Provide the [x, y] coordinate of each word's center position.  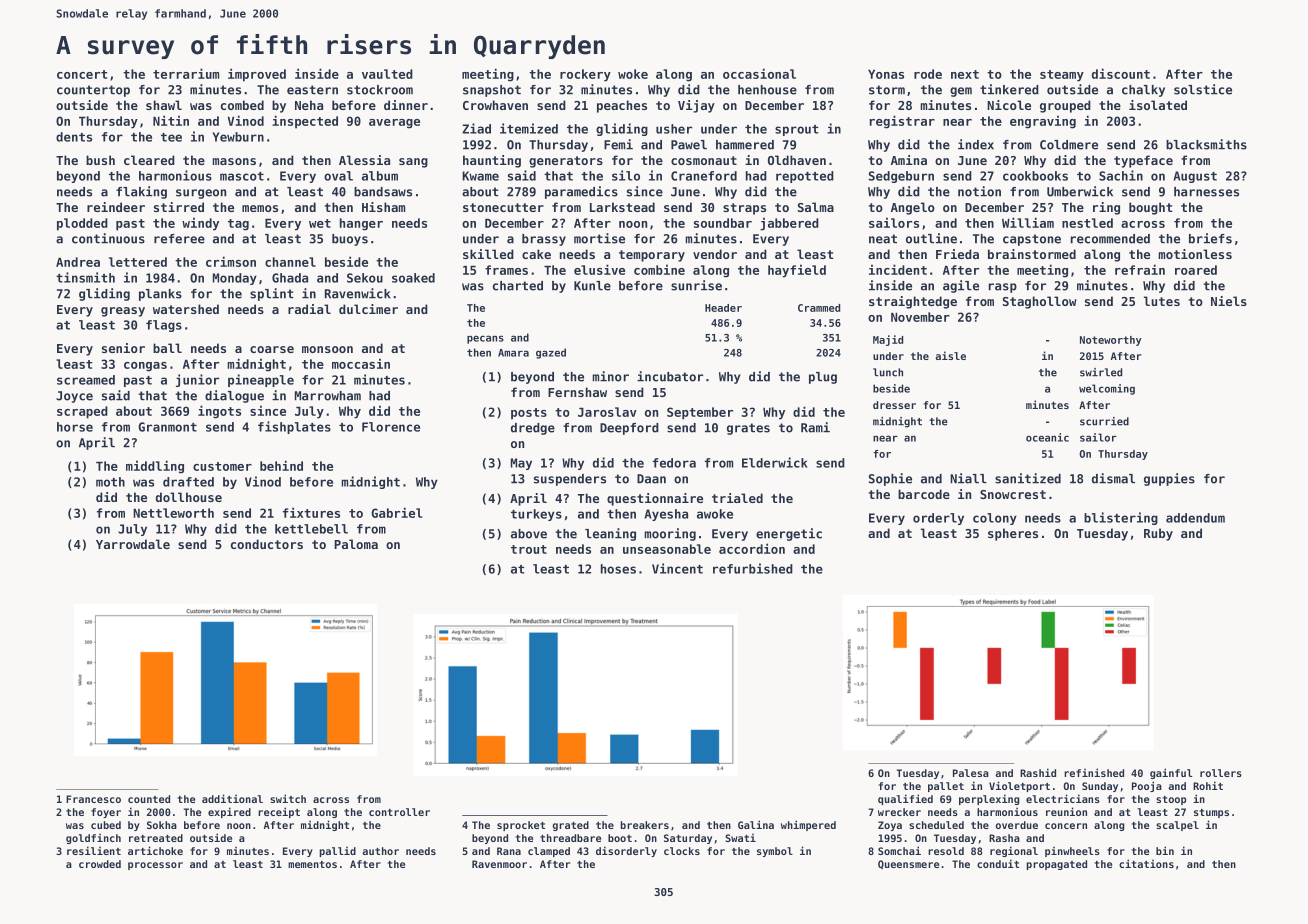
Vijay [696, 106]
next [965, 74]
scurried [1104, 421]
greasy [123, 312]
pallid [338, 851]
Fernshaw [577, 392]
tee [171, 137]
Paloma [356, 544]
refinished [1094, 772]
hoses [618, 569]
